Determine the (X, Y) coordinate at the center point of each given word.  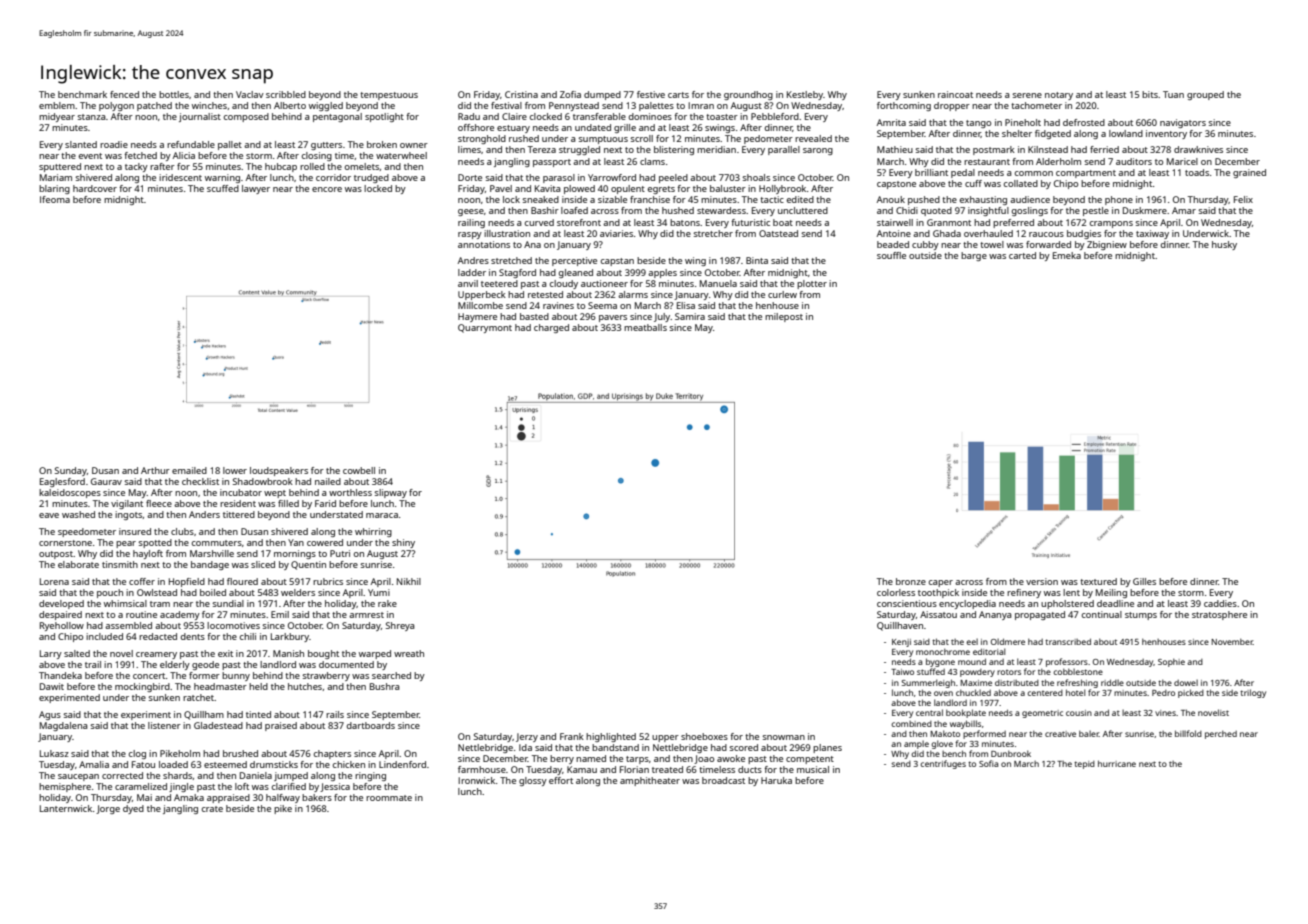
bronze (911, 581)
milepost (784, 317)
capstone (896, 185)
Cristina (521, 94)
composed (246, 117)
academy (180, 615)
